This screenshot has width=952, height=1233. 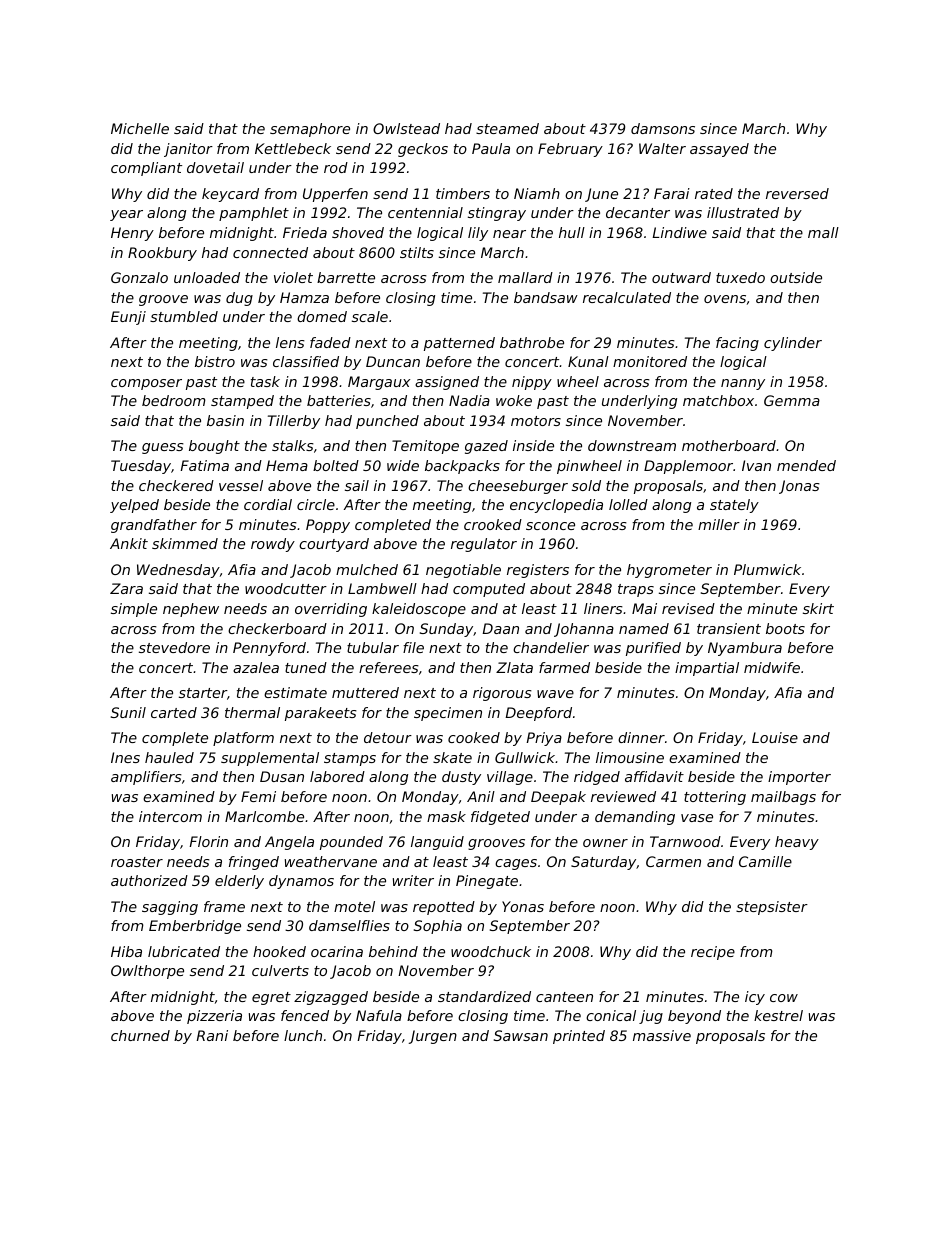 What do you see at coordinates (785, 628) in the screenshot?
I see `boots` at bounding box center [785, 628].
